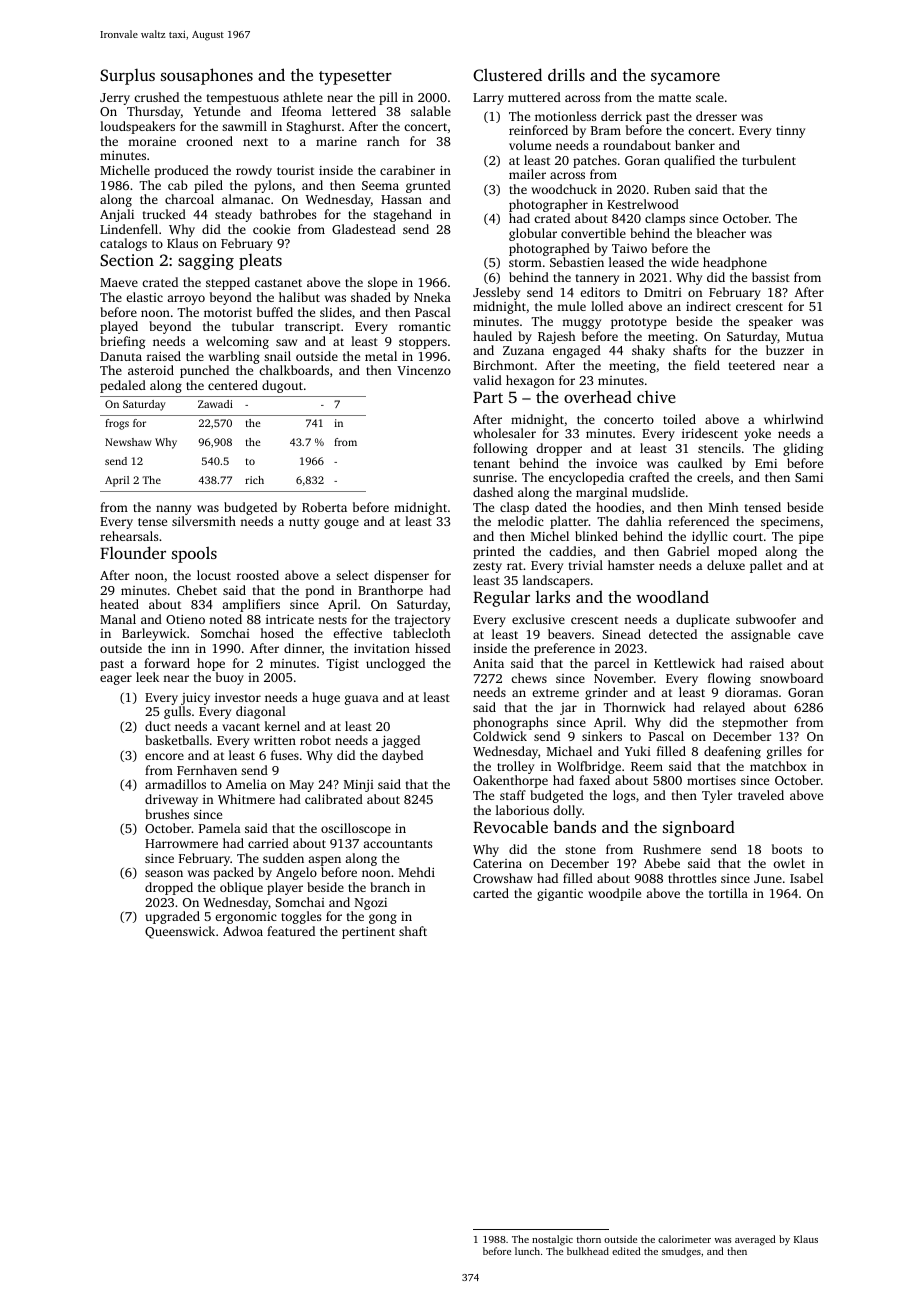 Image resolution: width=924 pixels, height=1308 pixels. Describe the element at coordinates (243, 931) in the screenshot. I see `Adwoa` at that location.
